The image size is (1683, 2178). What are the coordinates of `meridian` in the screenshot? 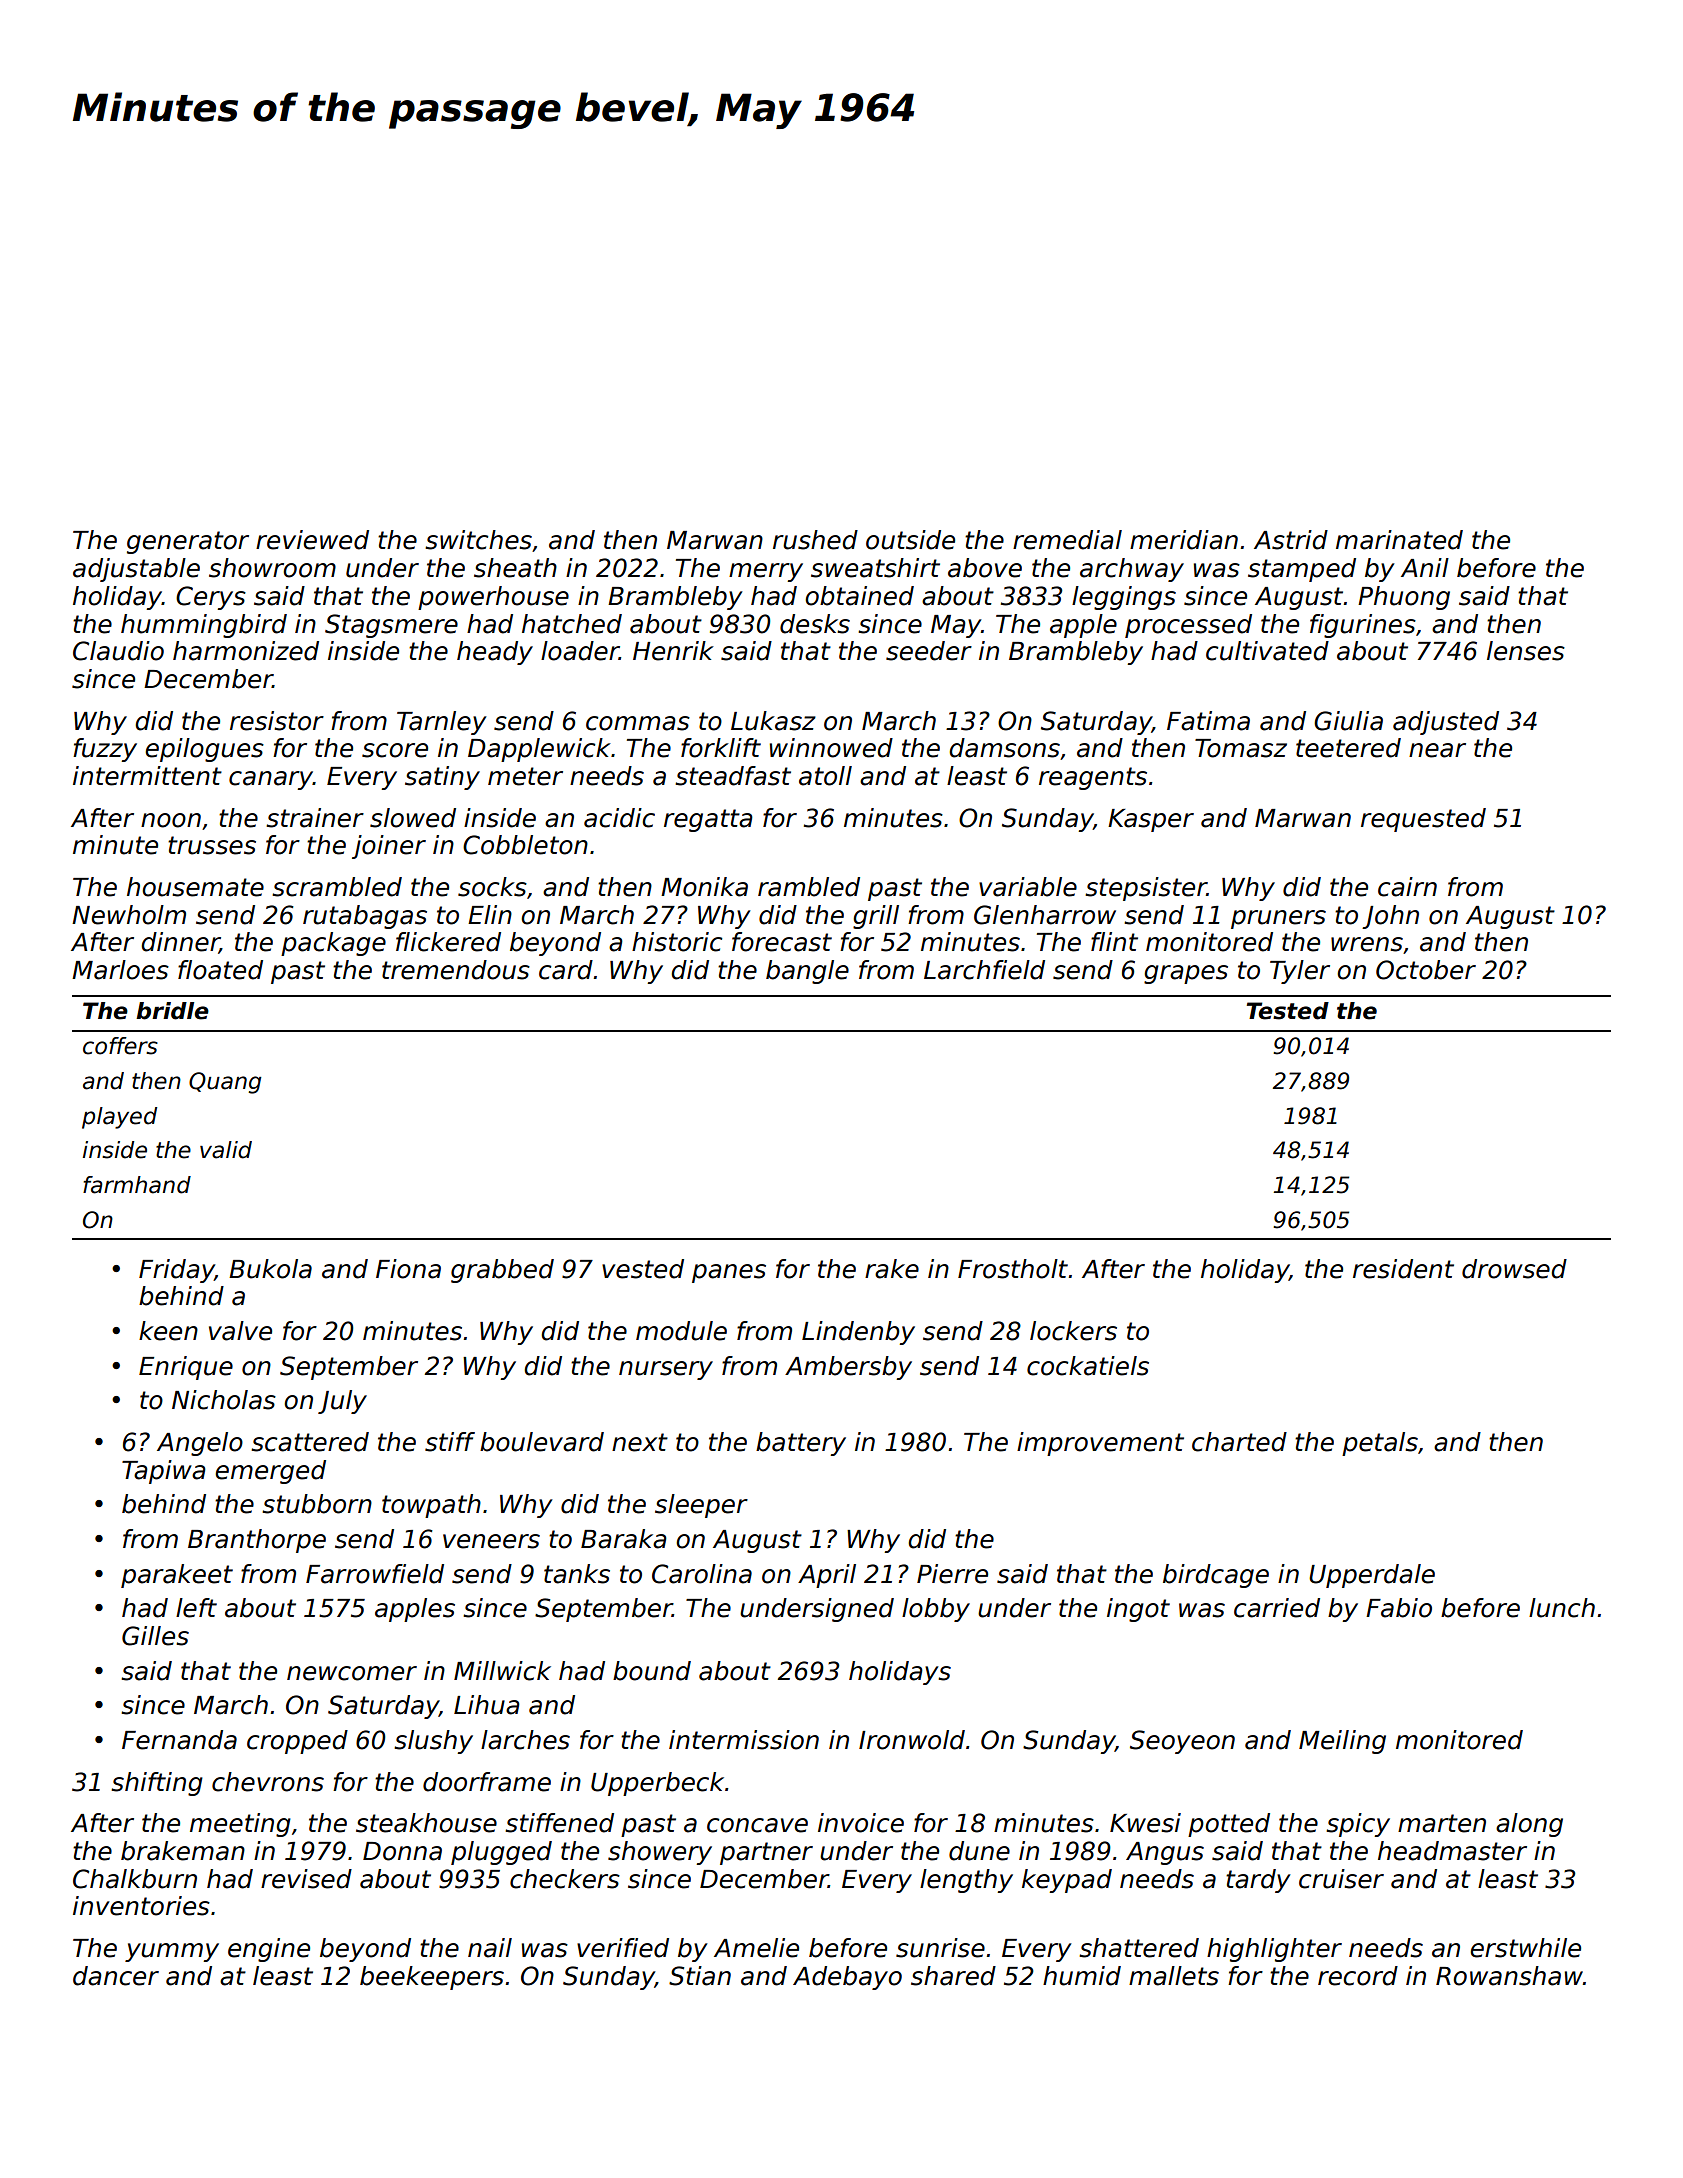 It's located at (1184, 540).
